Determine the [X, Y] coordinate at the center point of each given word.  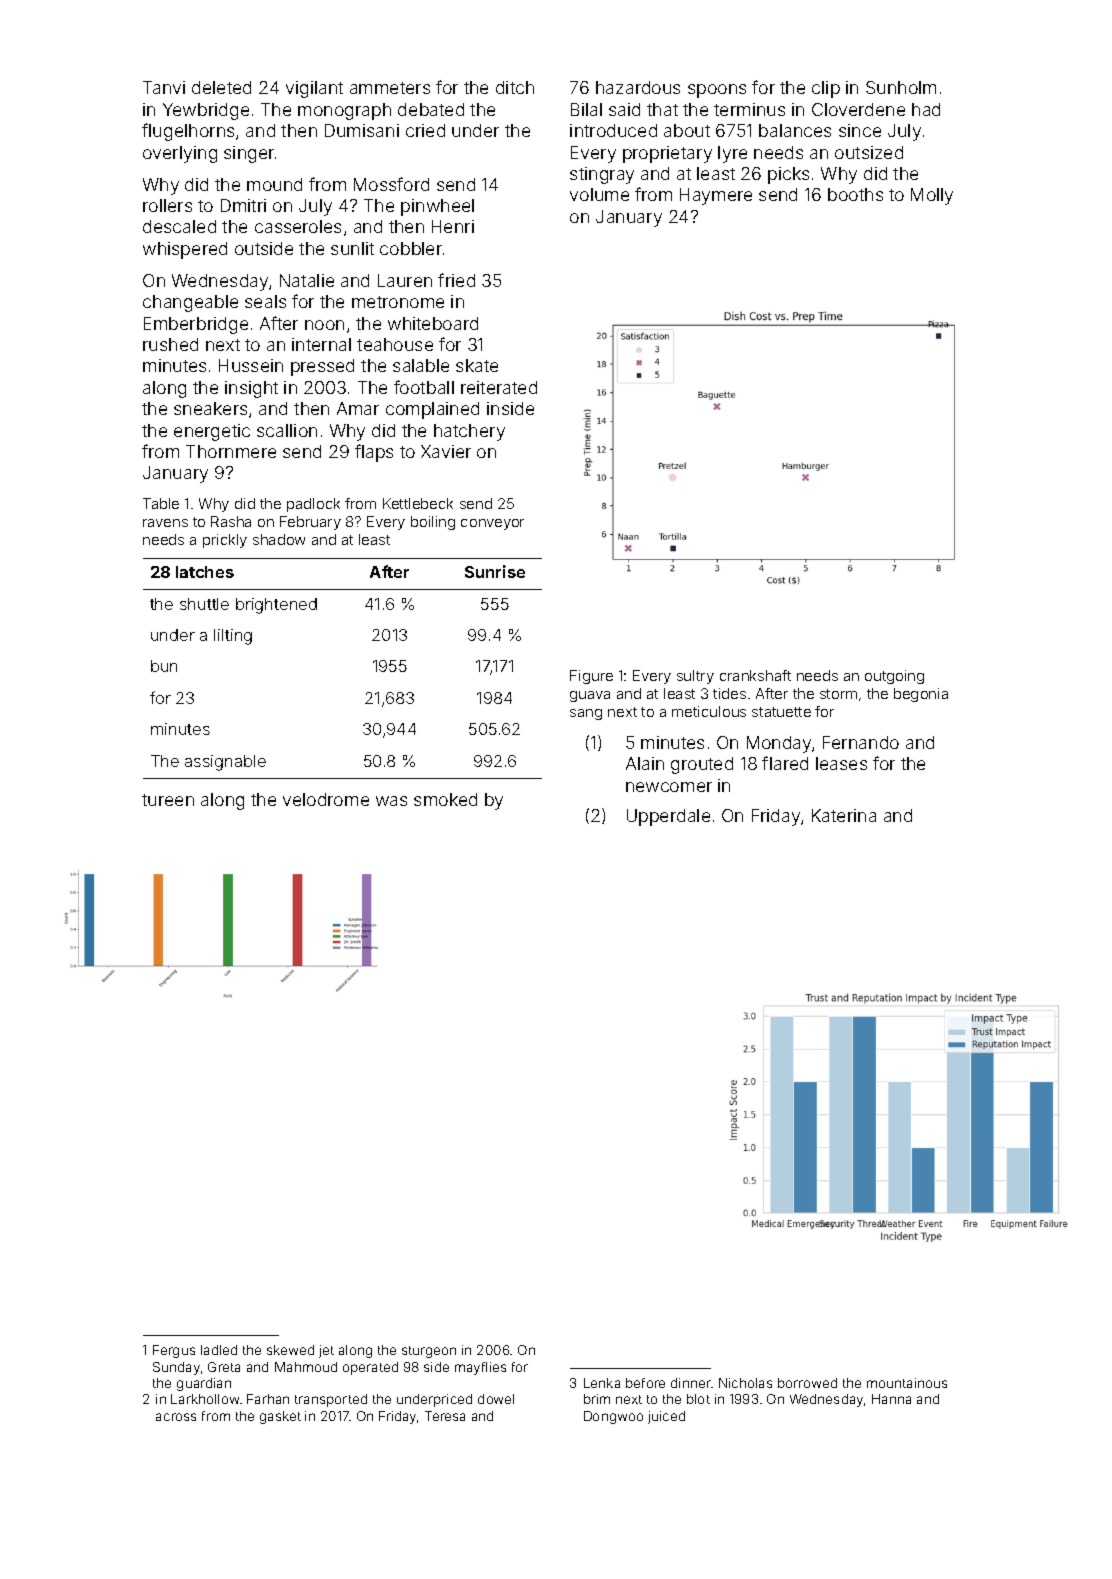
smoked [445, 799]
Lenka [602, 1383]
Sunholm [901, 87]
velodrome [326, 799]
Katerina [844, 815]
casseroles [298, 226]
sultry [695, 677]
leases [841, 763]
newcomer [669, 787]
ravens [165, 523]
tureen [168, 800]
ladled [219, 1350]
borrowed [807, 1383]
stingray [602, 175]
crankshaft [755, 675]
